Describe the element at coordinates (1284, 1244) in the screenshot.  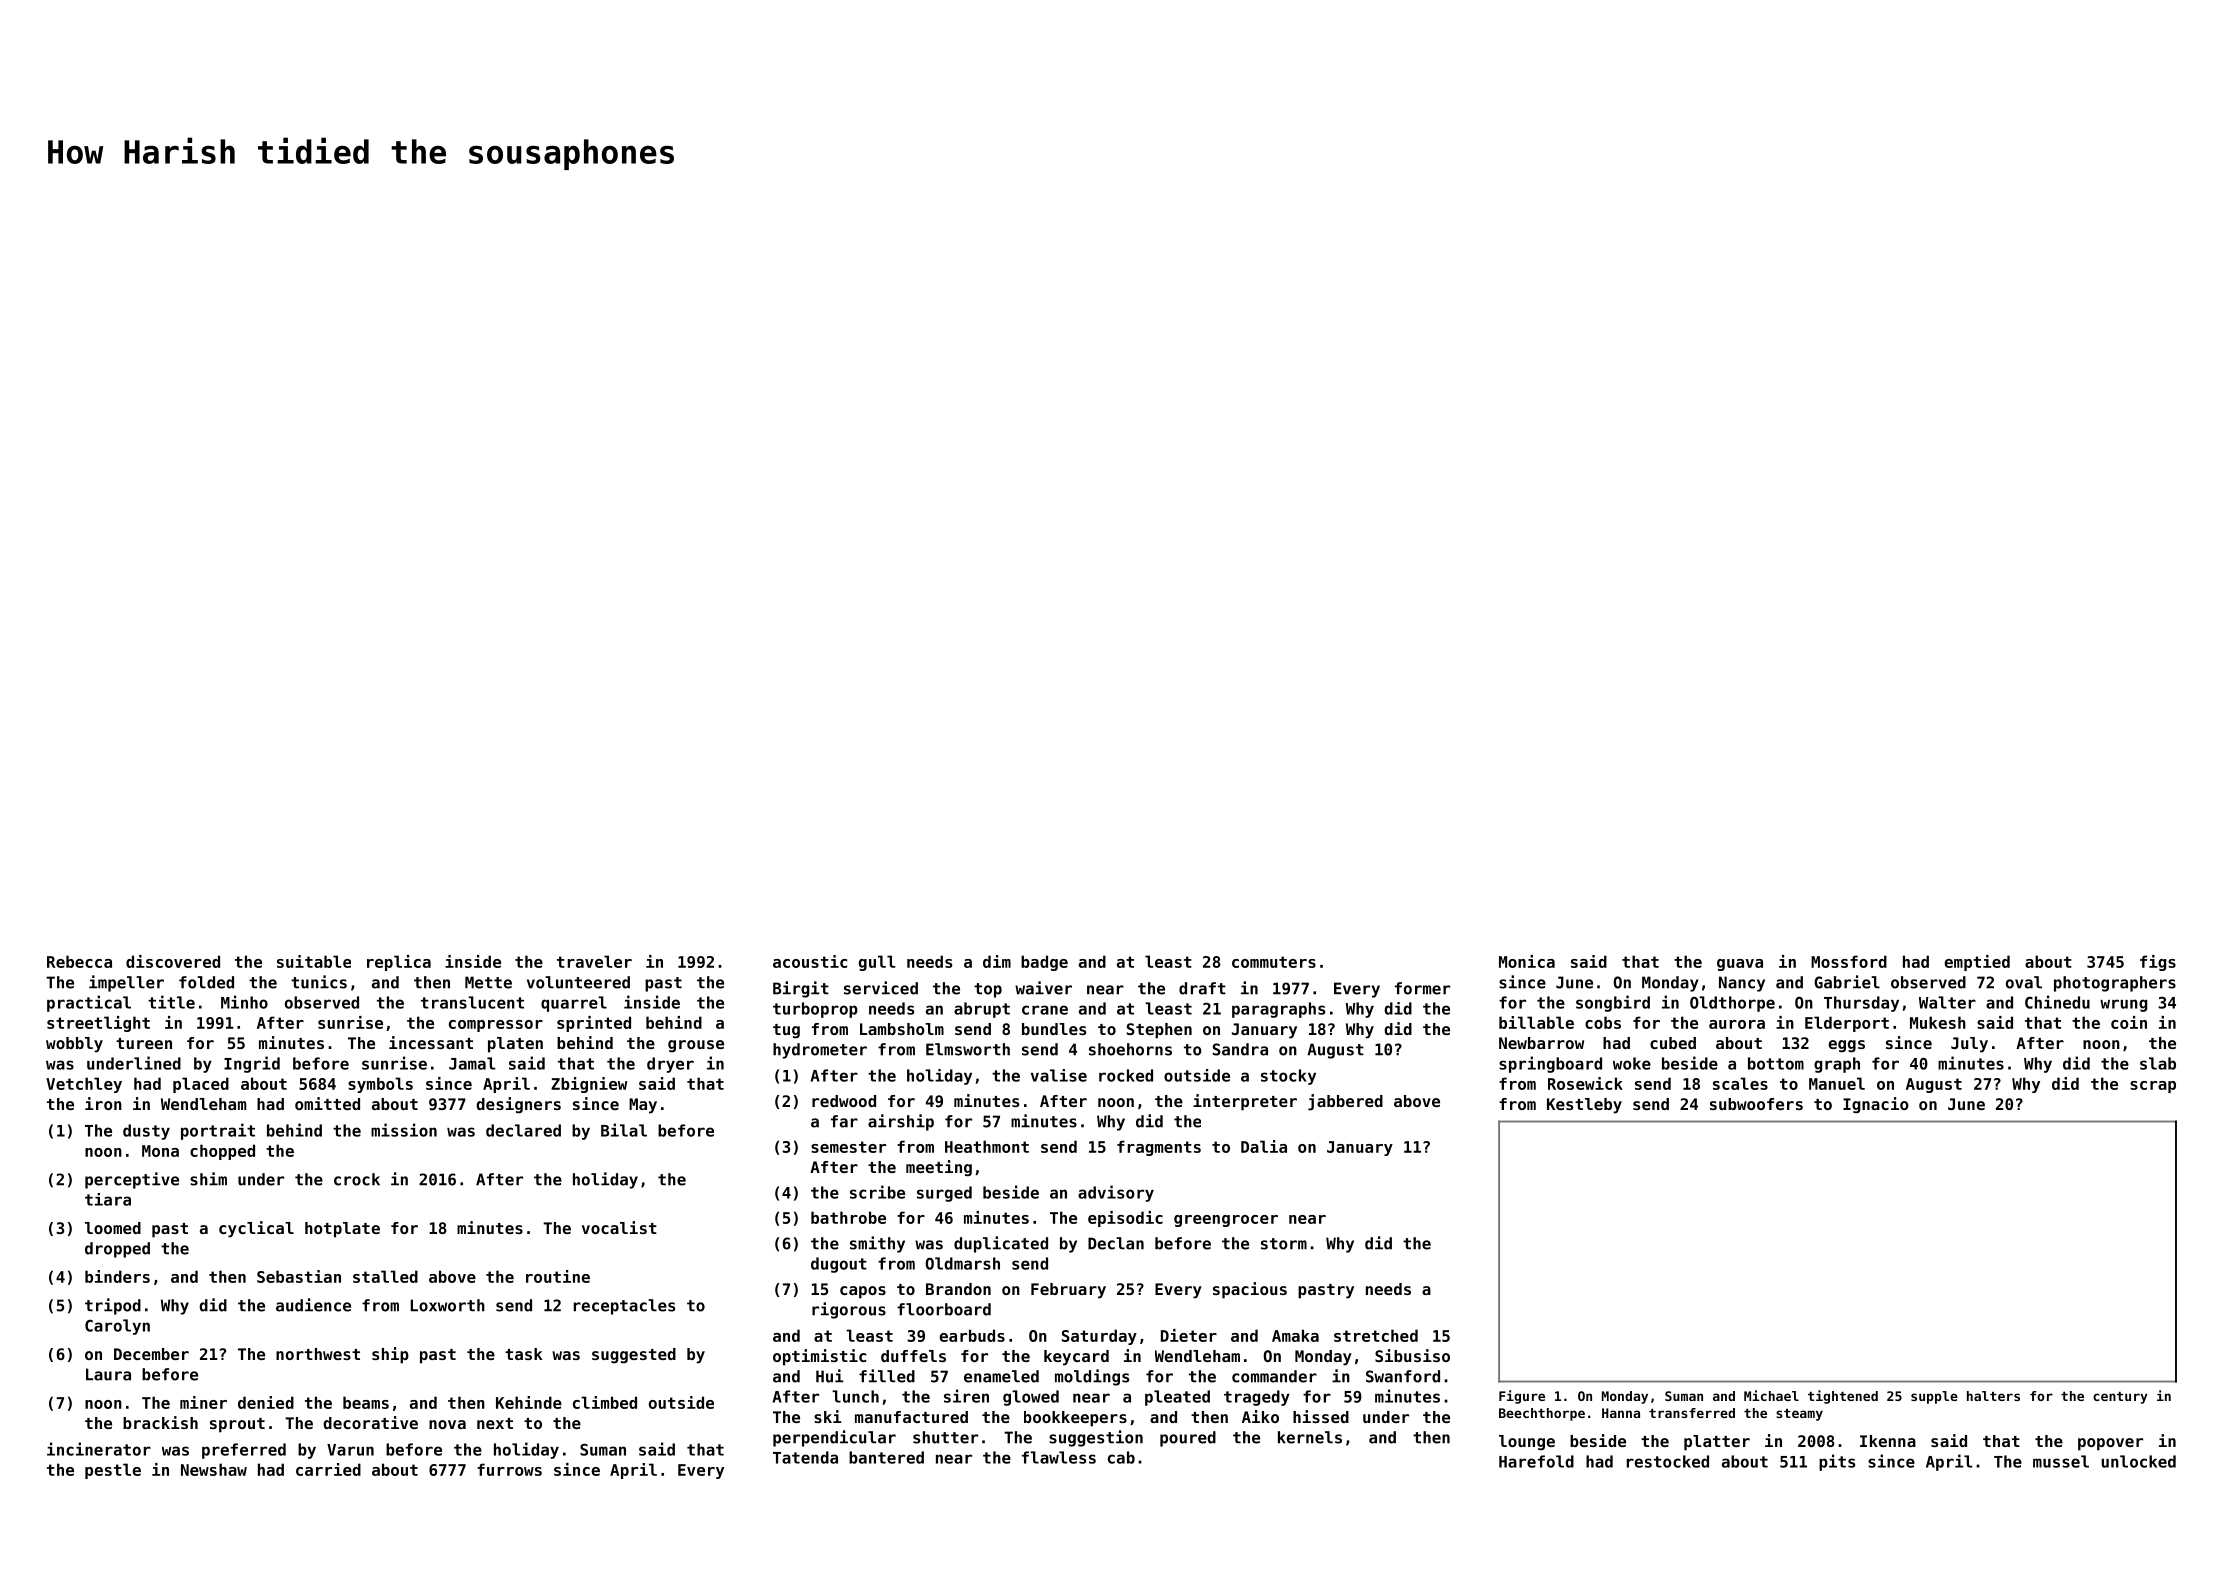
I see `storm` at that location.
